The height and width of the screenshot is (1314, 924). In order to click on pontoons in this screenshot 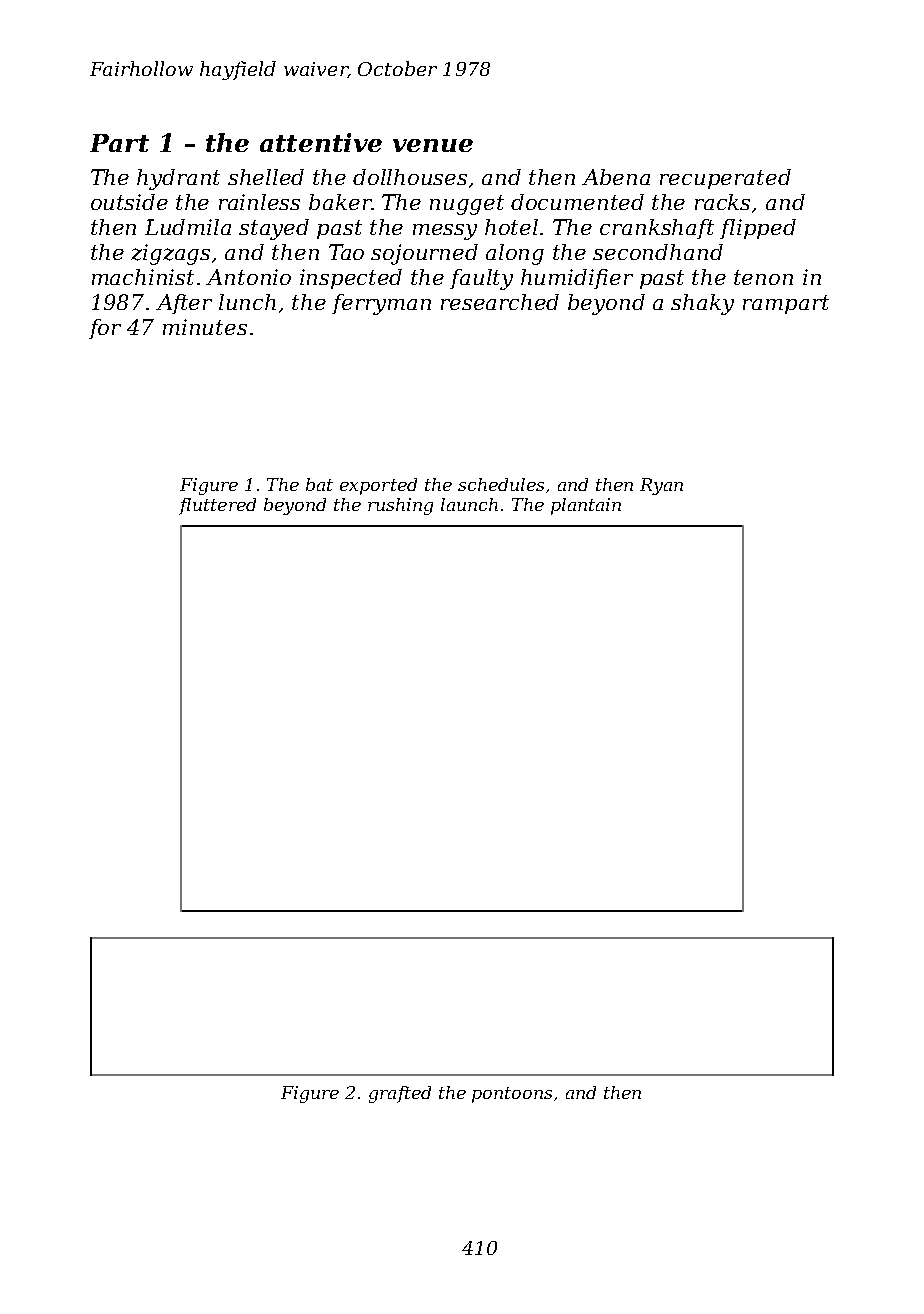, I will do `click(512, 1095)`.
